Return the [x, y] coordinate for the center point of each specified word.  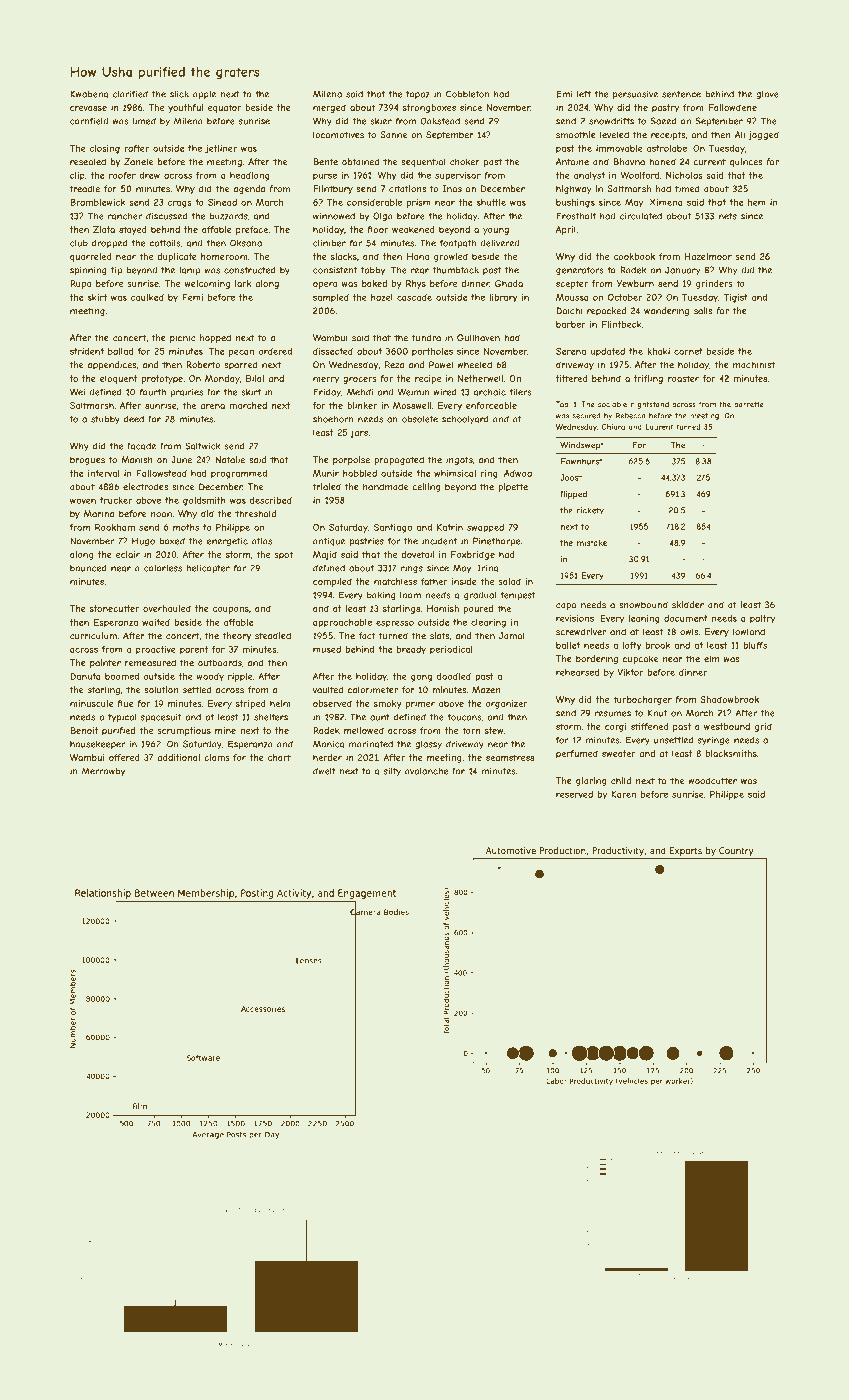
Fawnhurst [582, 461]
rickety [590, 511]
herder [327, 757]
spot [283, 555]
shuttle [491, 202]
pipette [513, 487]
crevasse [88, 108]
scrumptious [184, 731]
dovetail [417, 554]
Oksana [246, 243]
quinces [746, 162]
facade [141, 446]
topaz [418, 95]
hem [757, 202]
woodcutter [712, 781]
